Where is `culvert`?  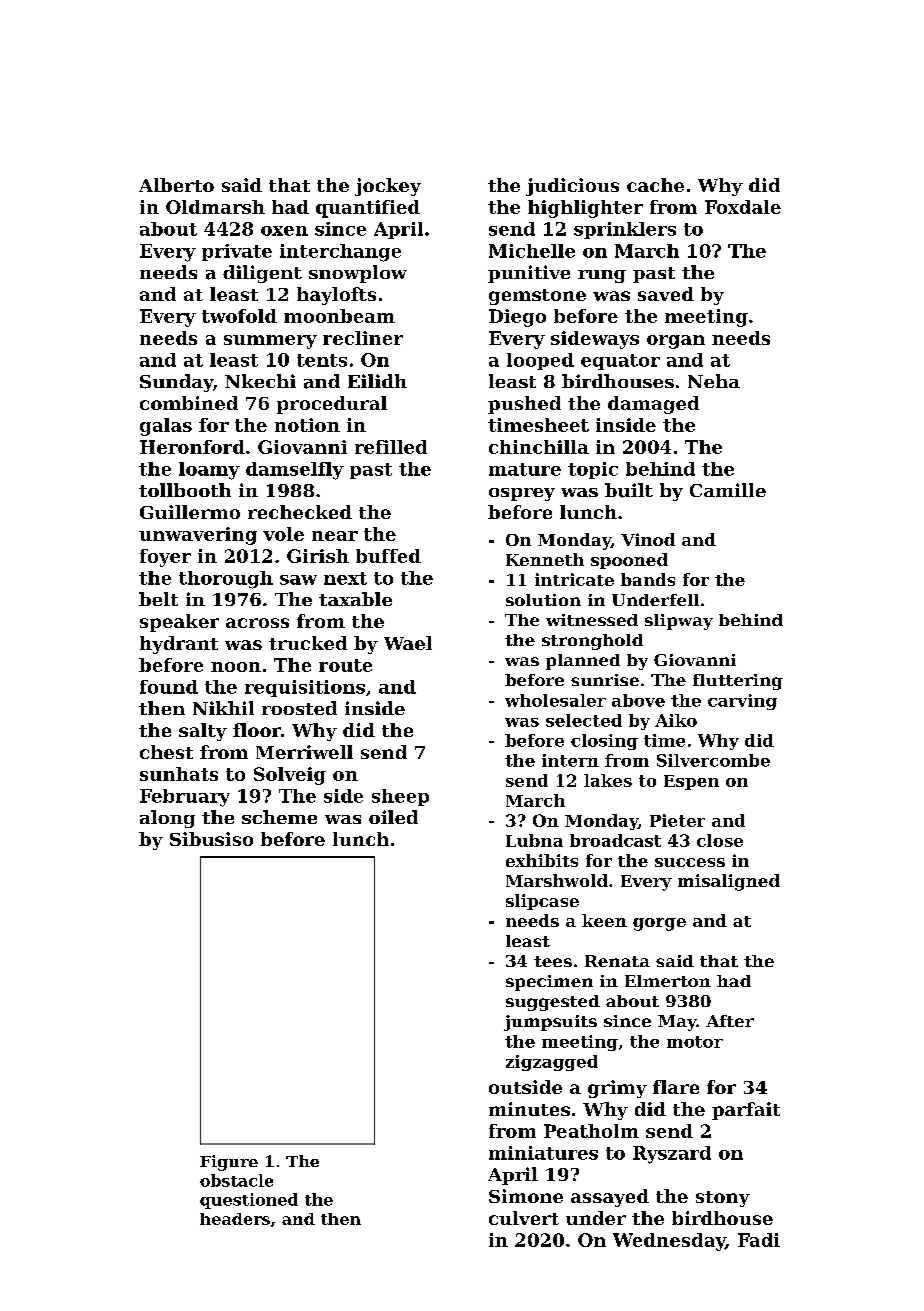
culvert is located at coordinates (524, 1218).
